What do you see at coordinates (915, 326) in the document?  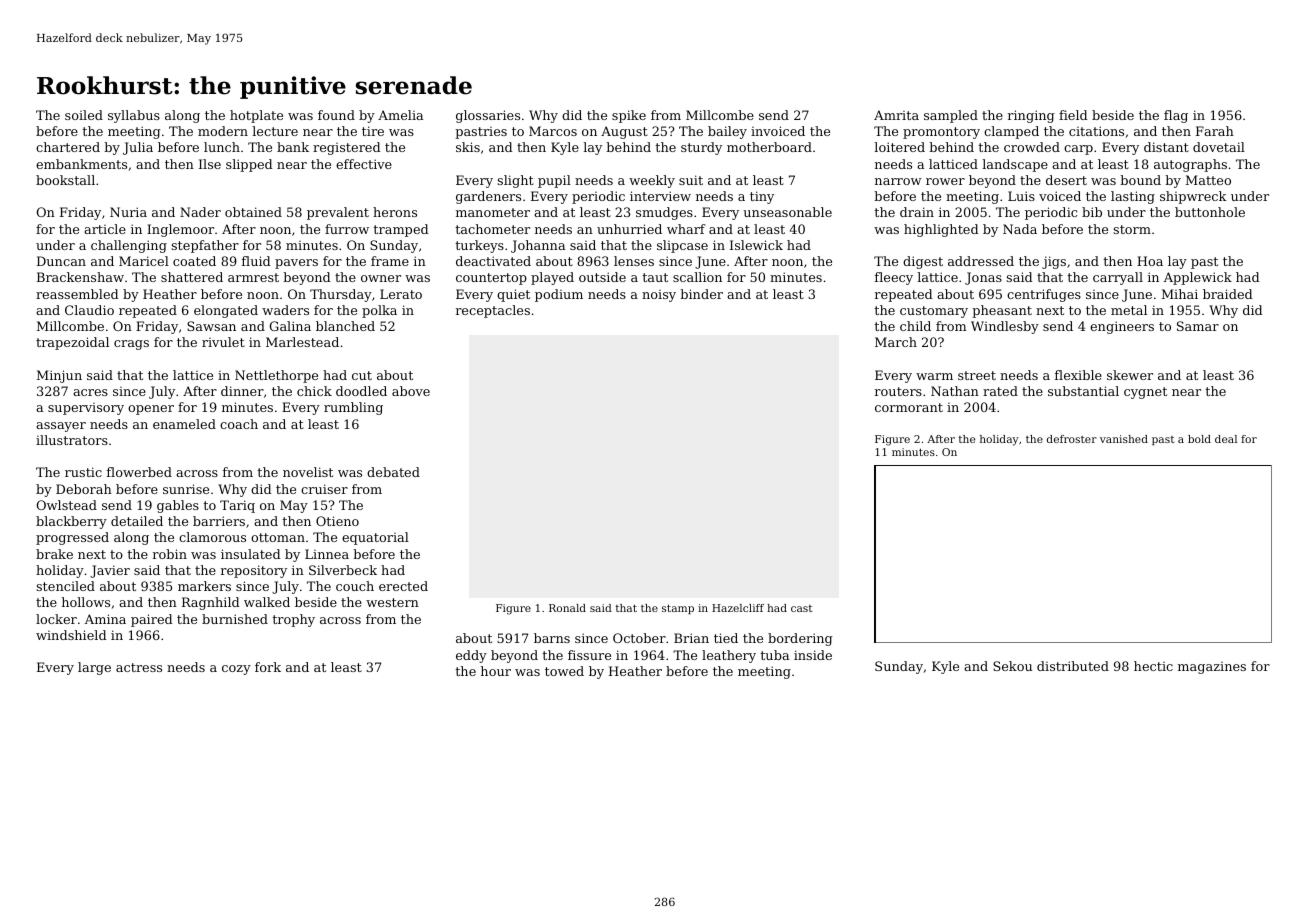 I see `child` at bounding box center [915, 326].
